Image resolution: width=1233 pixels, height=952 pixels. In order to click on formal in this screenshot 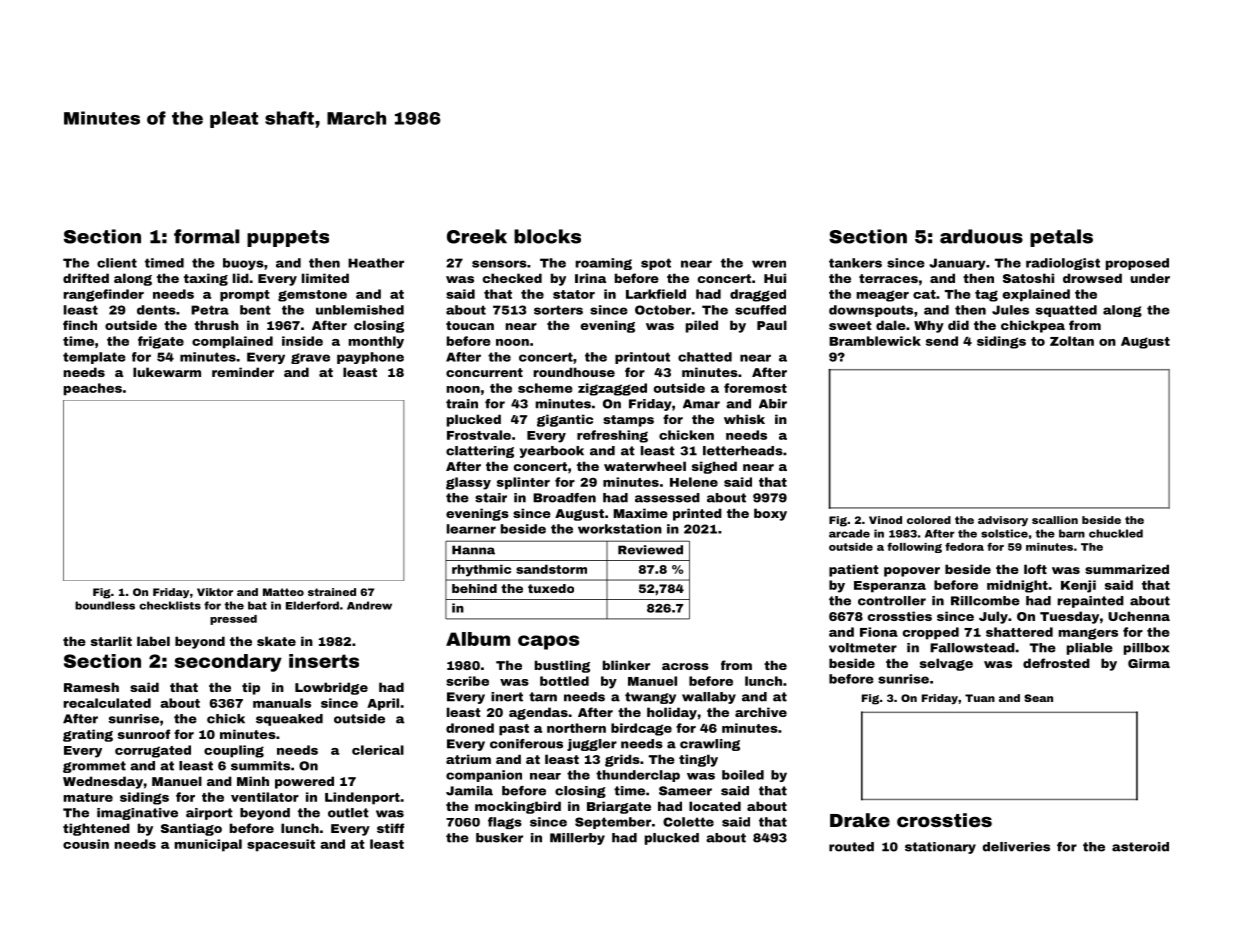, I will do `click(206, 236)`.
